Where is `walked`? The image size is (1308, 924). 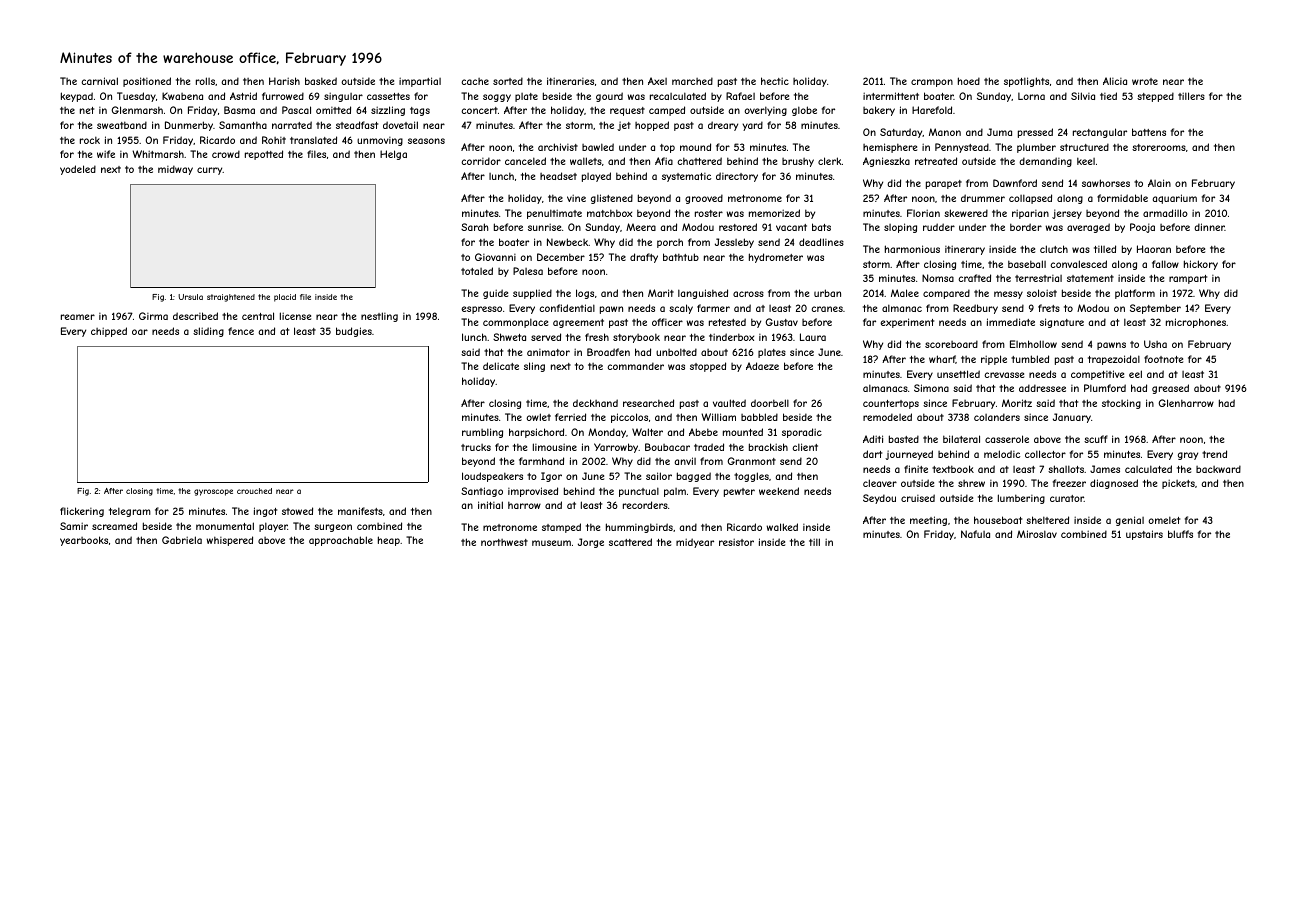
walked is located at coordinates (782, 527).
